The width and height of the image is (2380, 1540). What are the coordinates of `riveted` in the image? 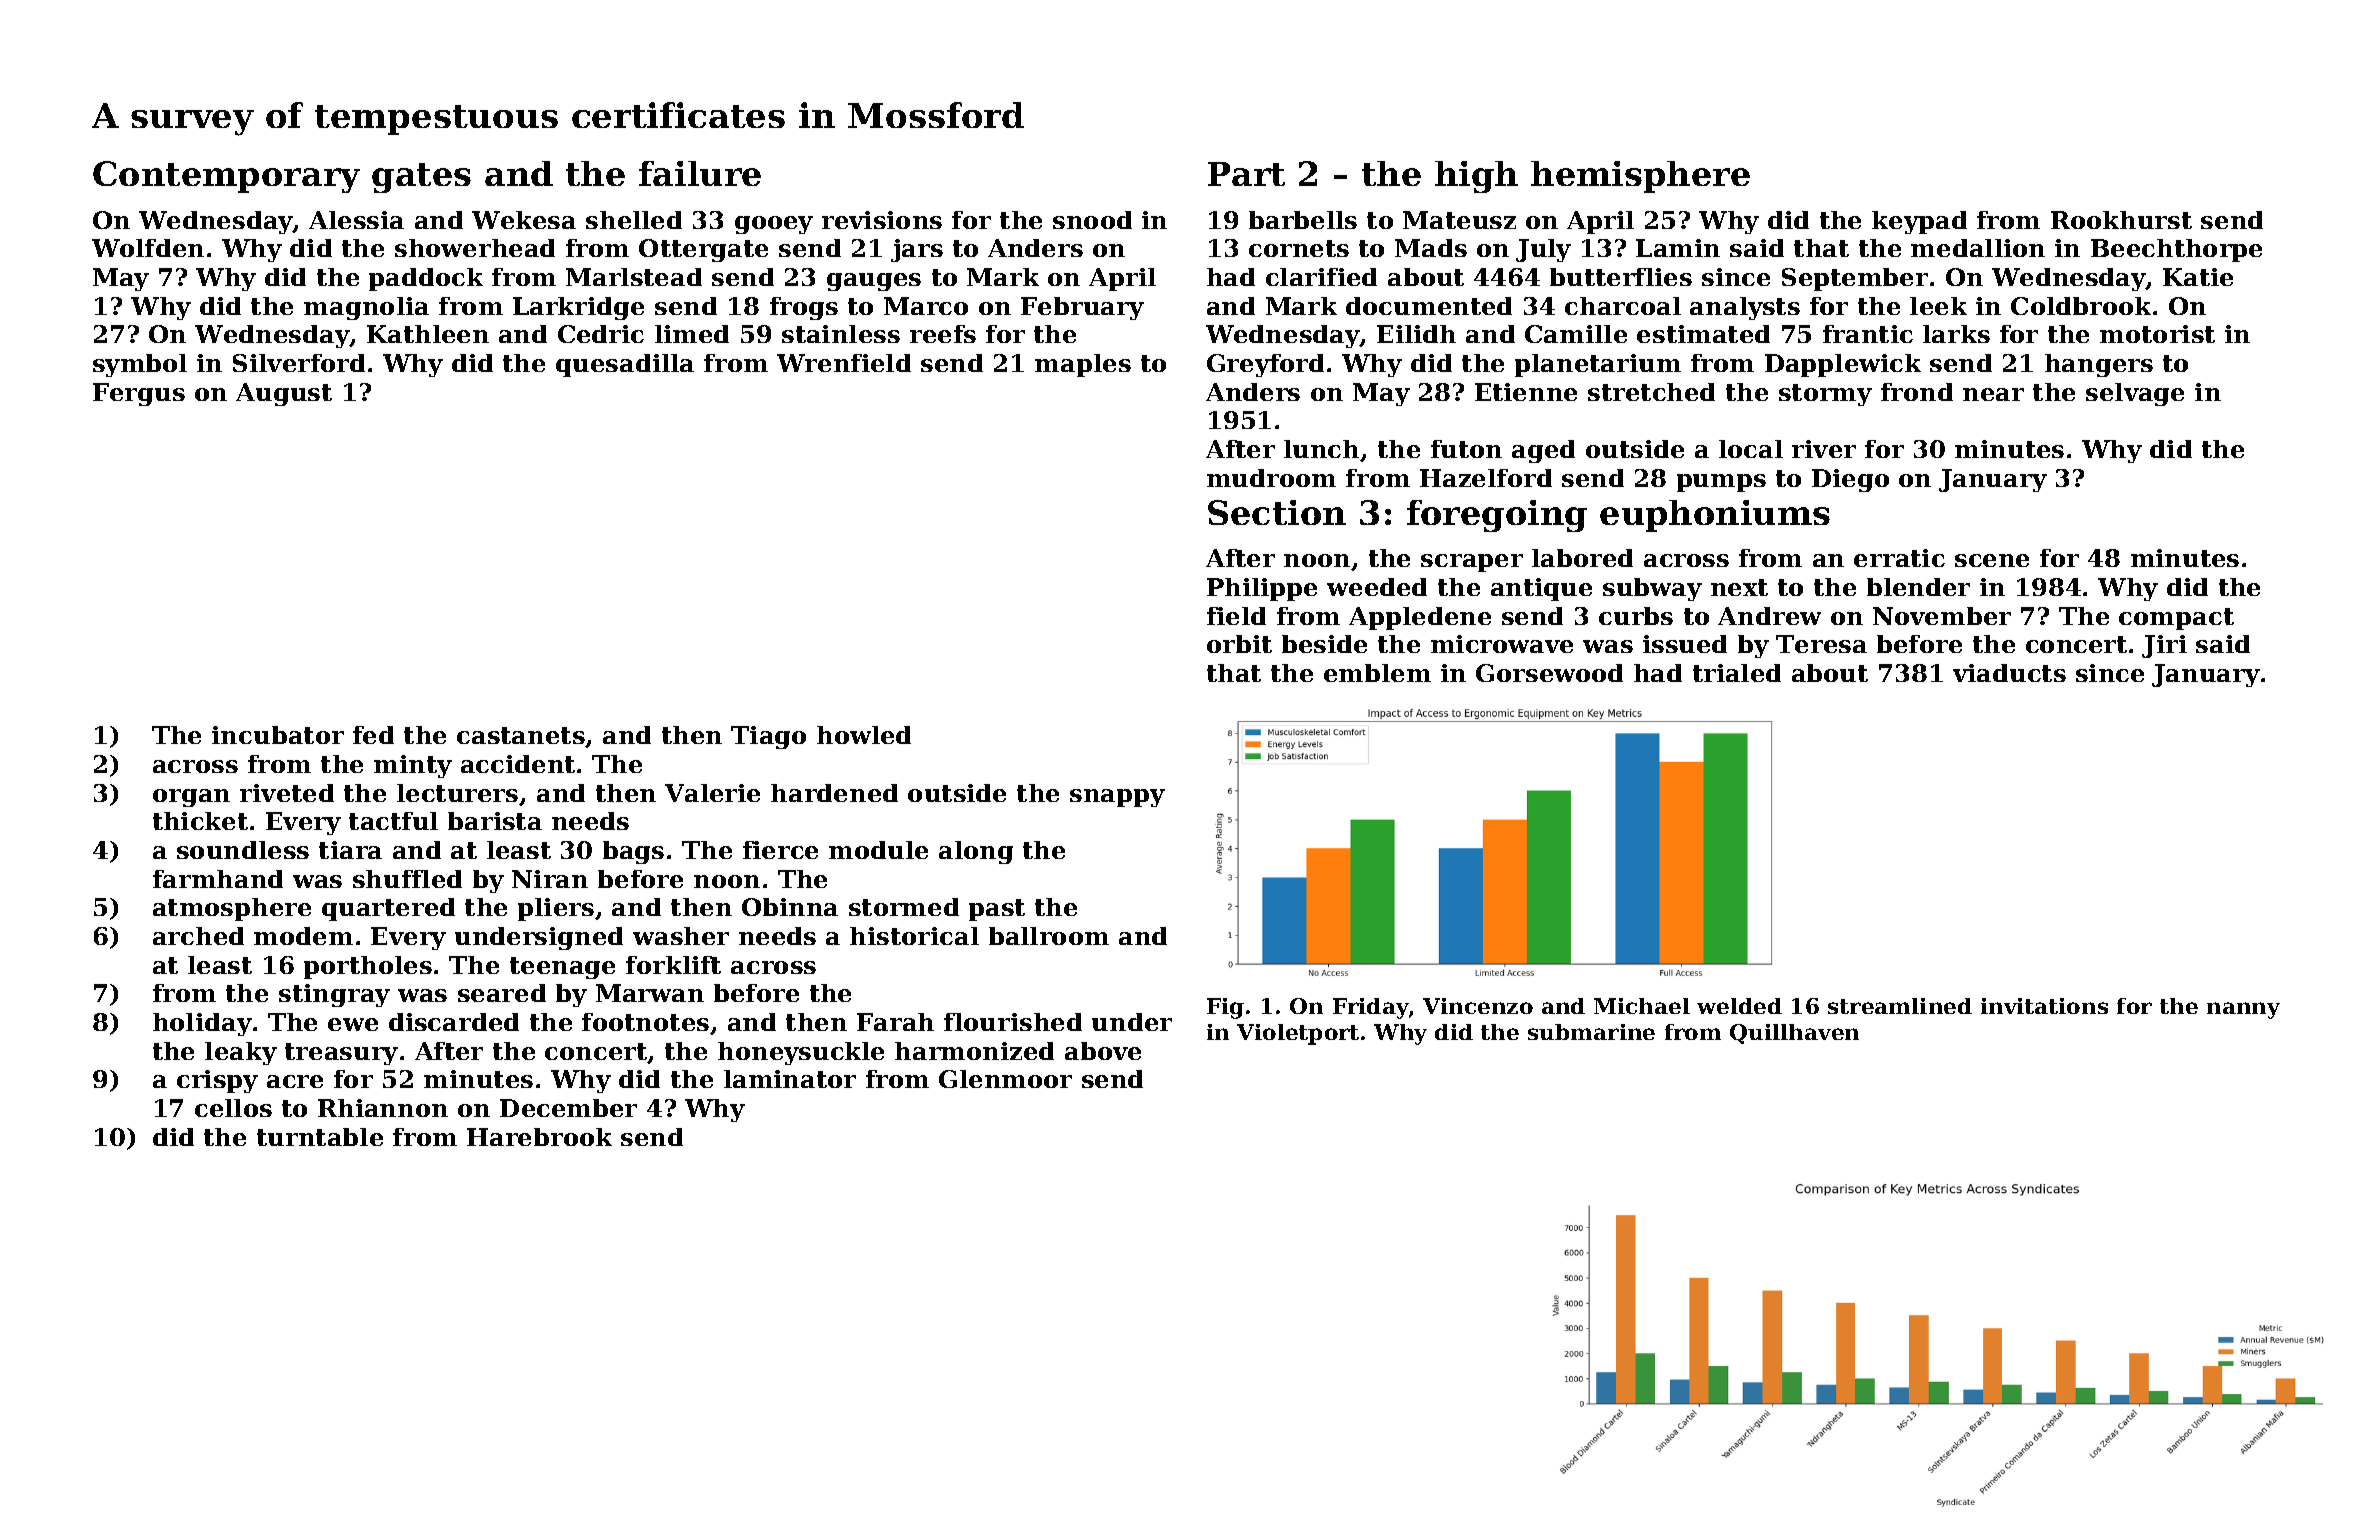 It's located at (287, 793).
